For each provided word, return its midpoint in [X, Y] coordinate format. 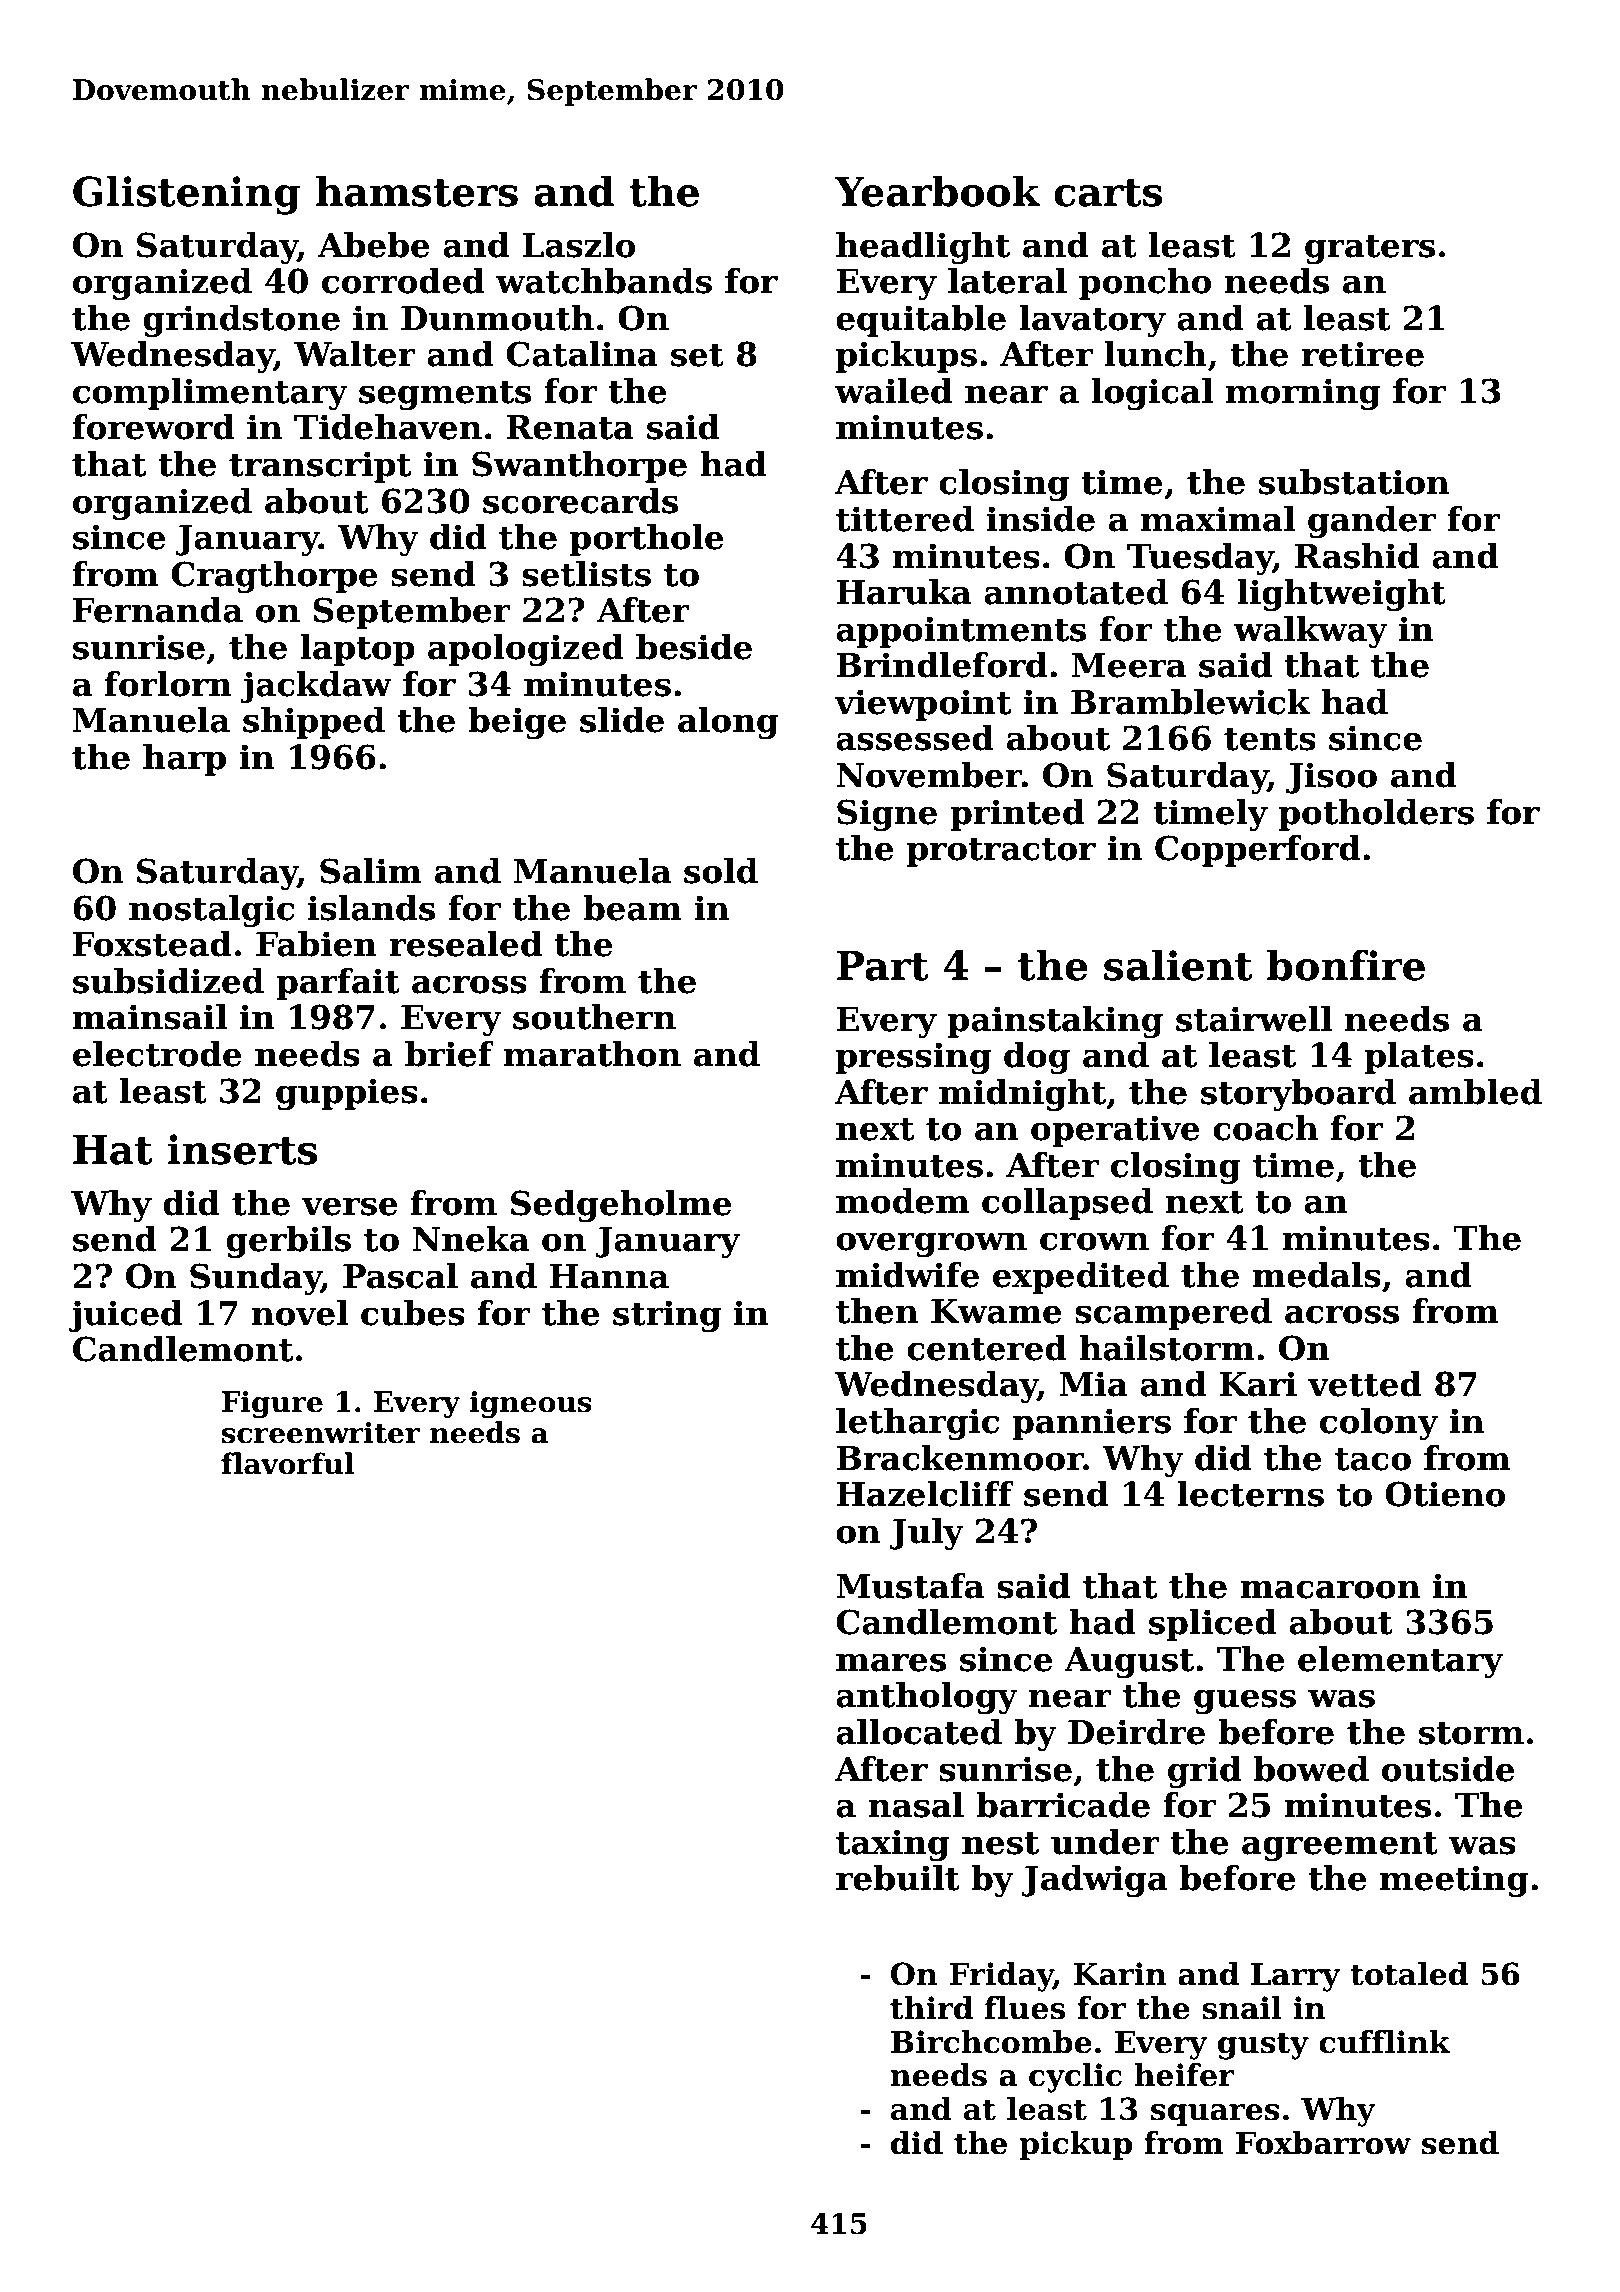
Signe [887, 815]
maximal [1218, 519]
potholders [1376, 815]
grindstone [241, 321]
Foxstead [152, 944]
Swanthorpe [579, 467]
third [931, 2008]
